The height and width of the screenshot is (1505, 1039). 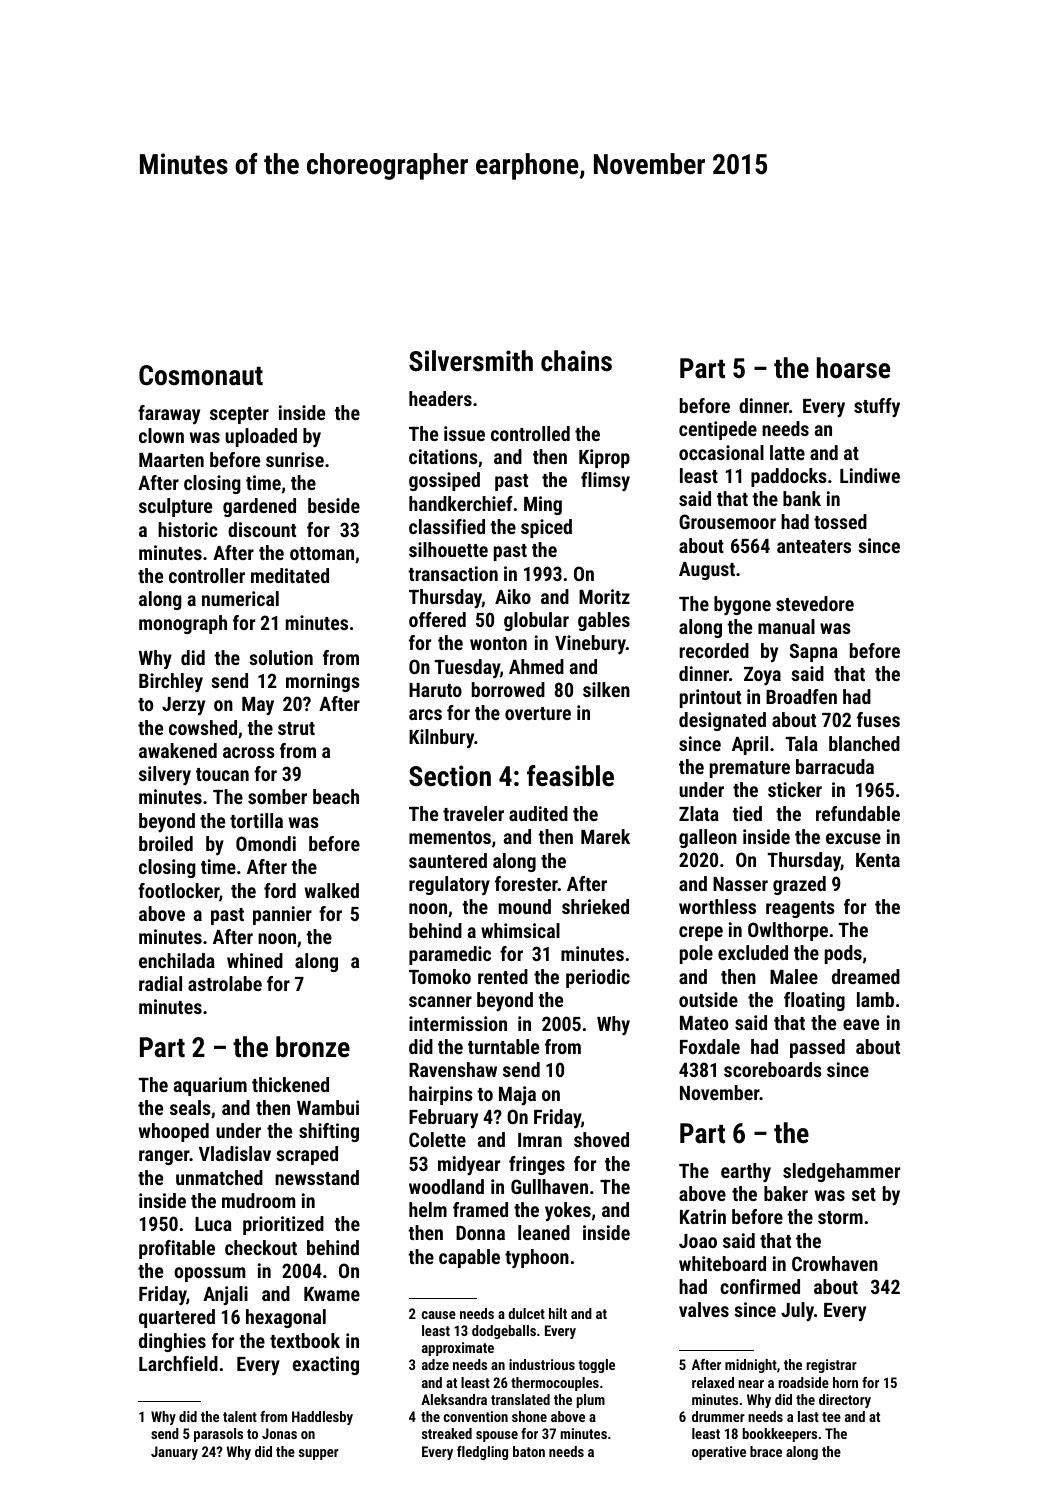 What do you see at coordinates (482, 1453) in the screenshot?
I see `fledgling` at bounding box center [482, 1453].
